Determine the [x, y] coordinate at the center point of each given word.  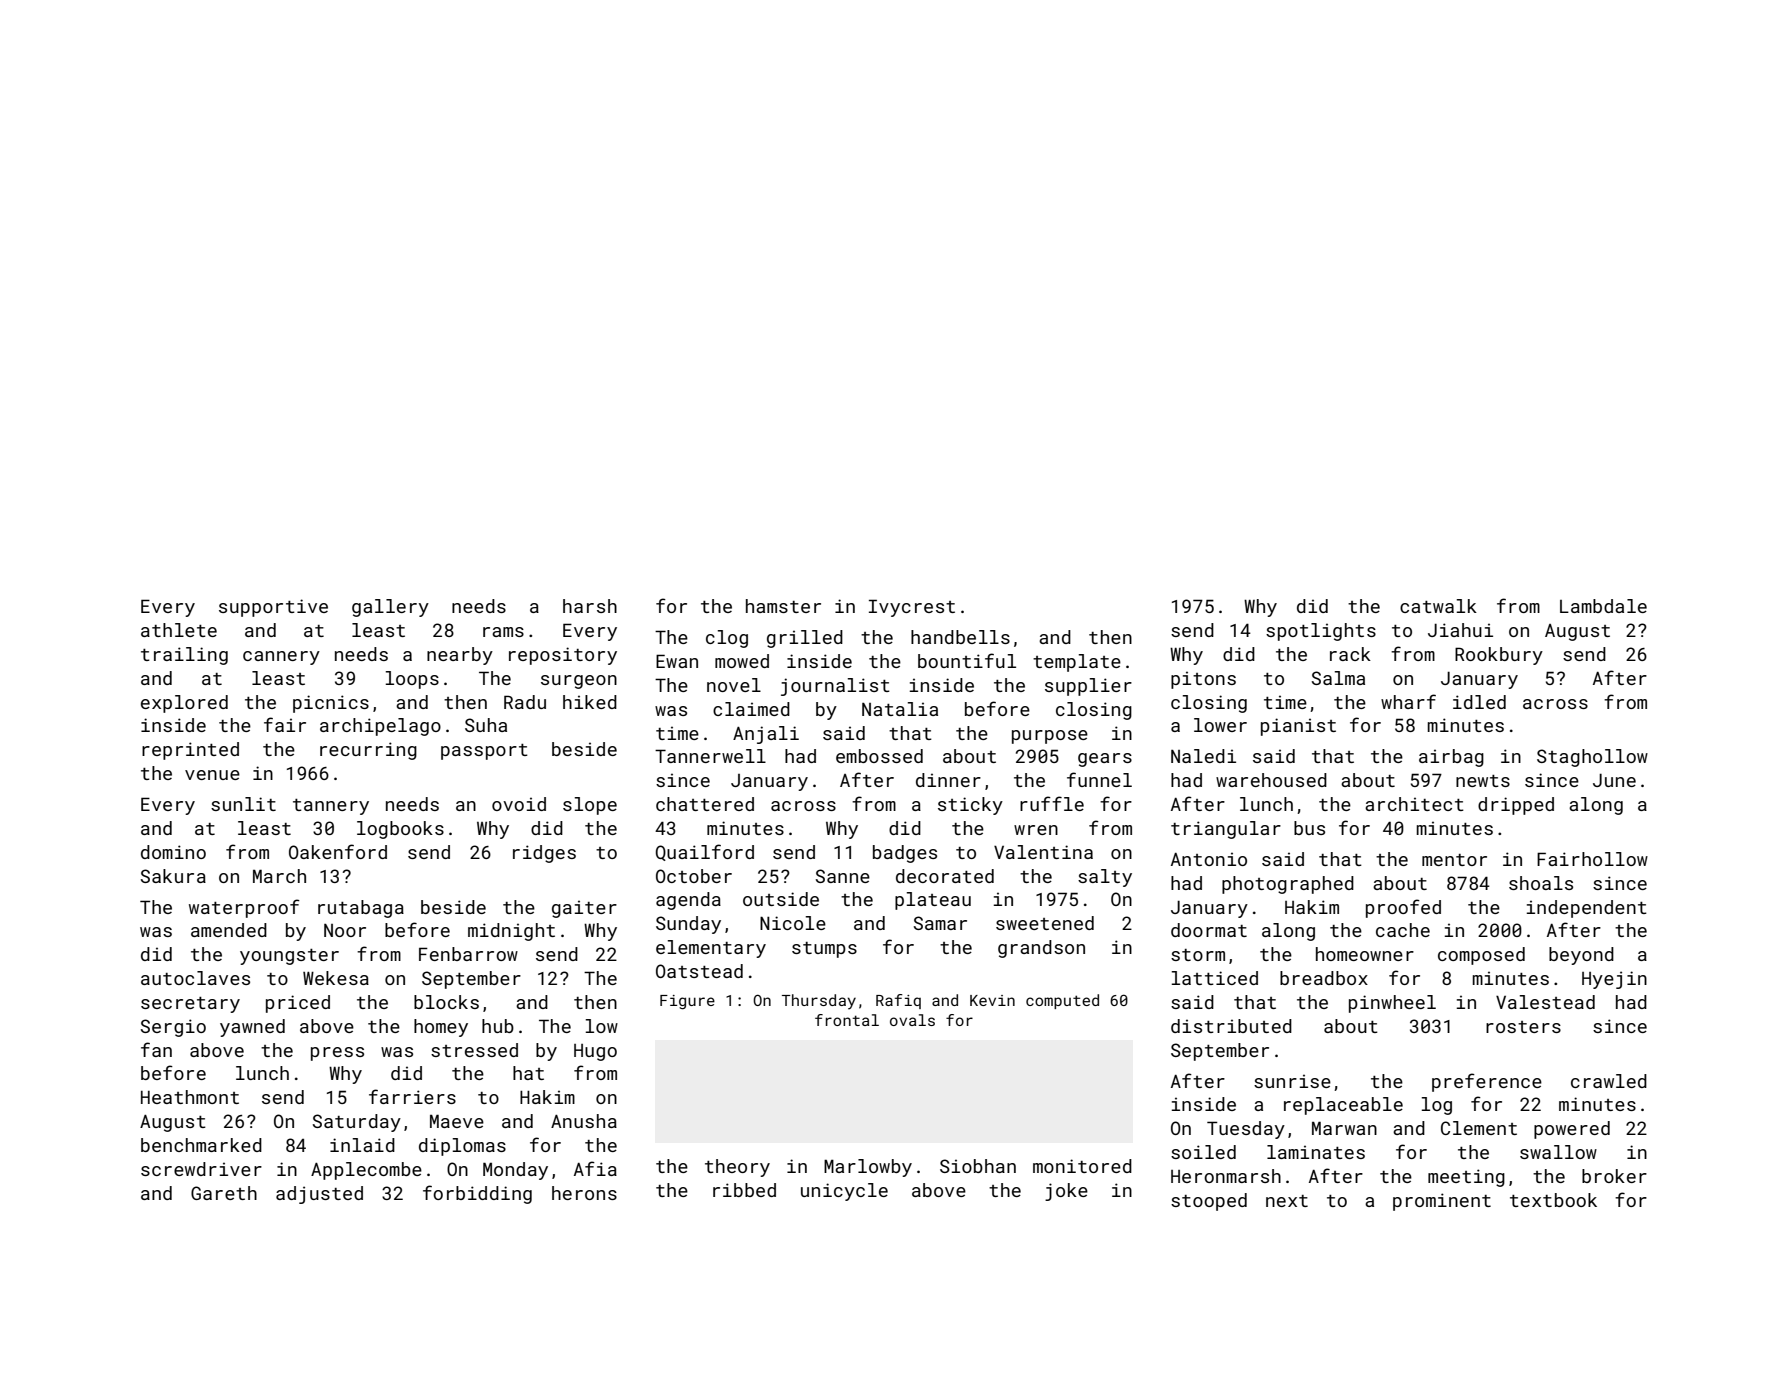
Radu [525, 702]
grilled [805, 639]
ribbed [744, 1190]
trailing [184, 656]
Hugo [595, 1052]
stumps [824, 950]
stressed [474, 1050]
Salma [1338, 678]
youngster [289, 957]
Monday [515, 1171]
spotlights [1321, 632]
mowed [742, 661]
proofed [1403, 908]
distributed [1231, 1026]
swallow [1558, 1152]
